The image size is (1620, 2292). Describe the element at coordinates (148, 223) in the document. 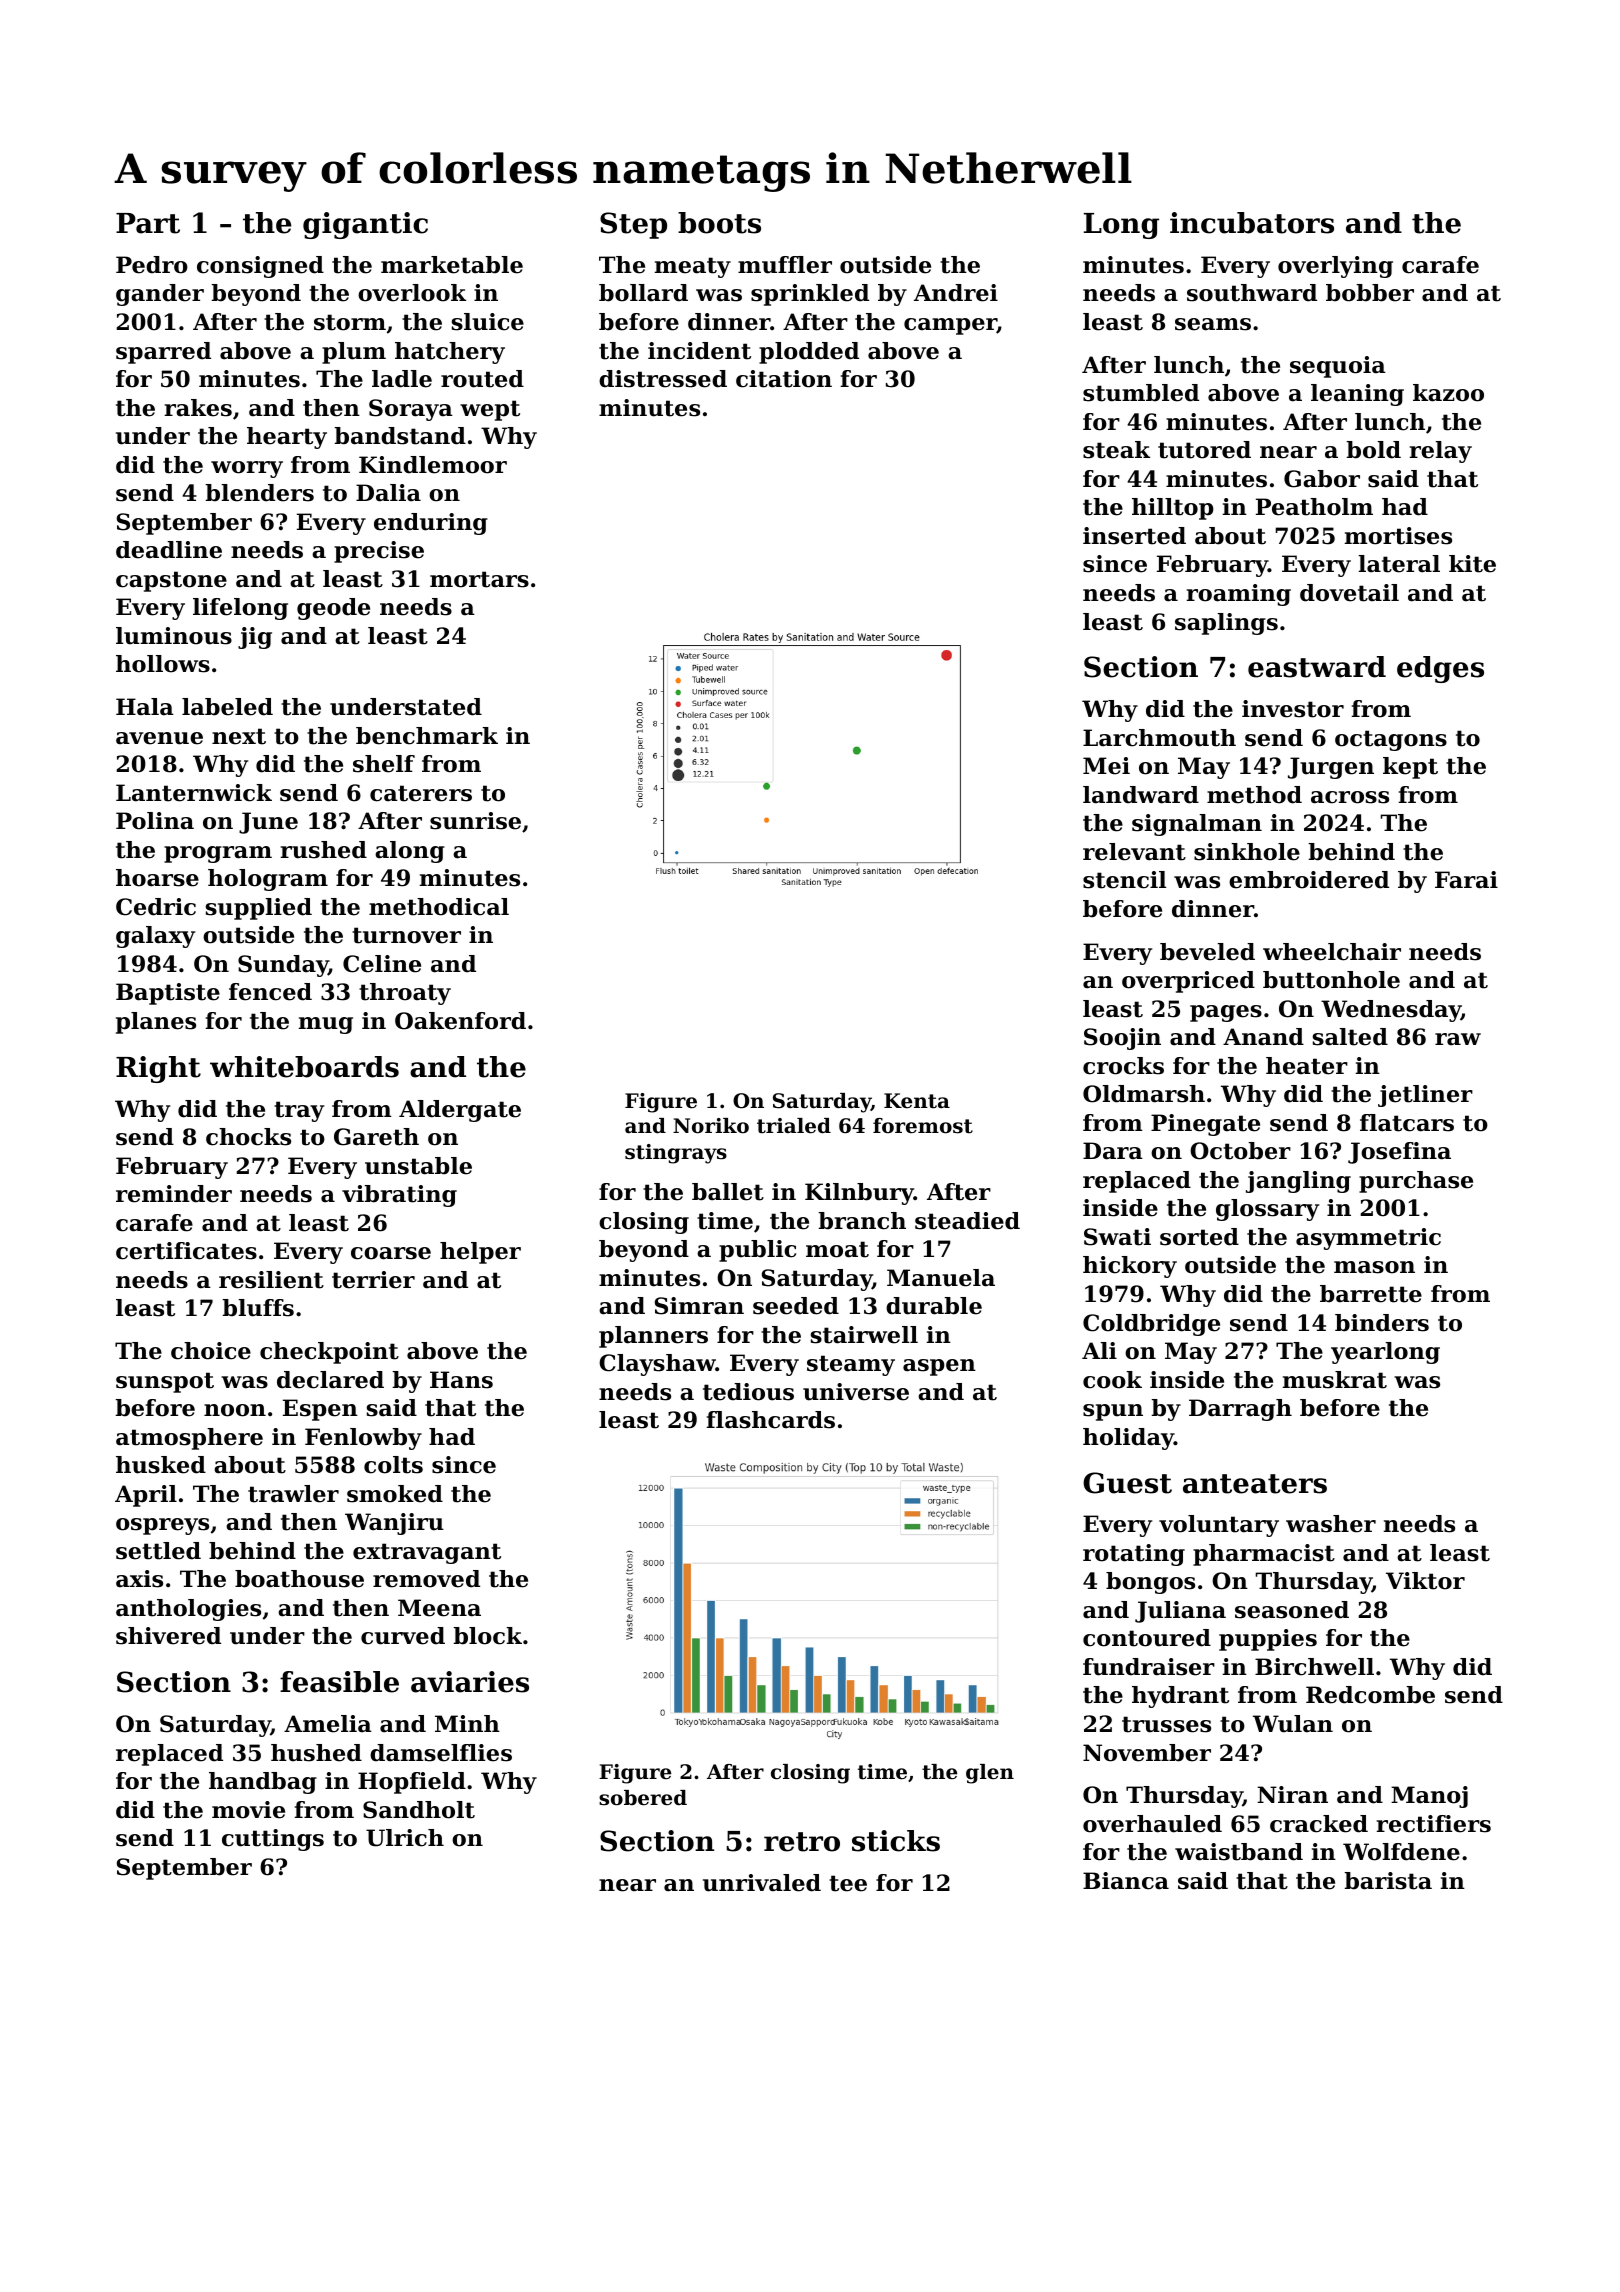

I see `Part` at that location.
